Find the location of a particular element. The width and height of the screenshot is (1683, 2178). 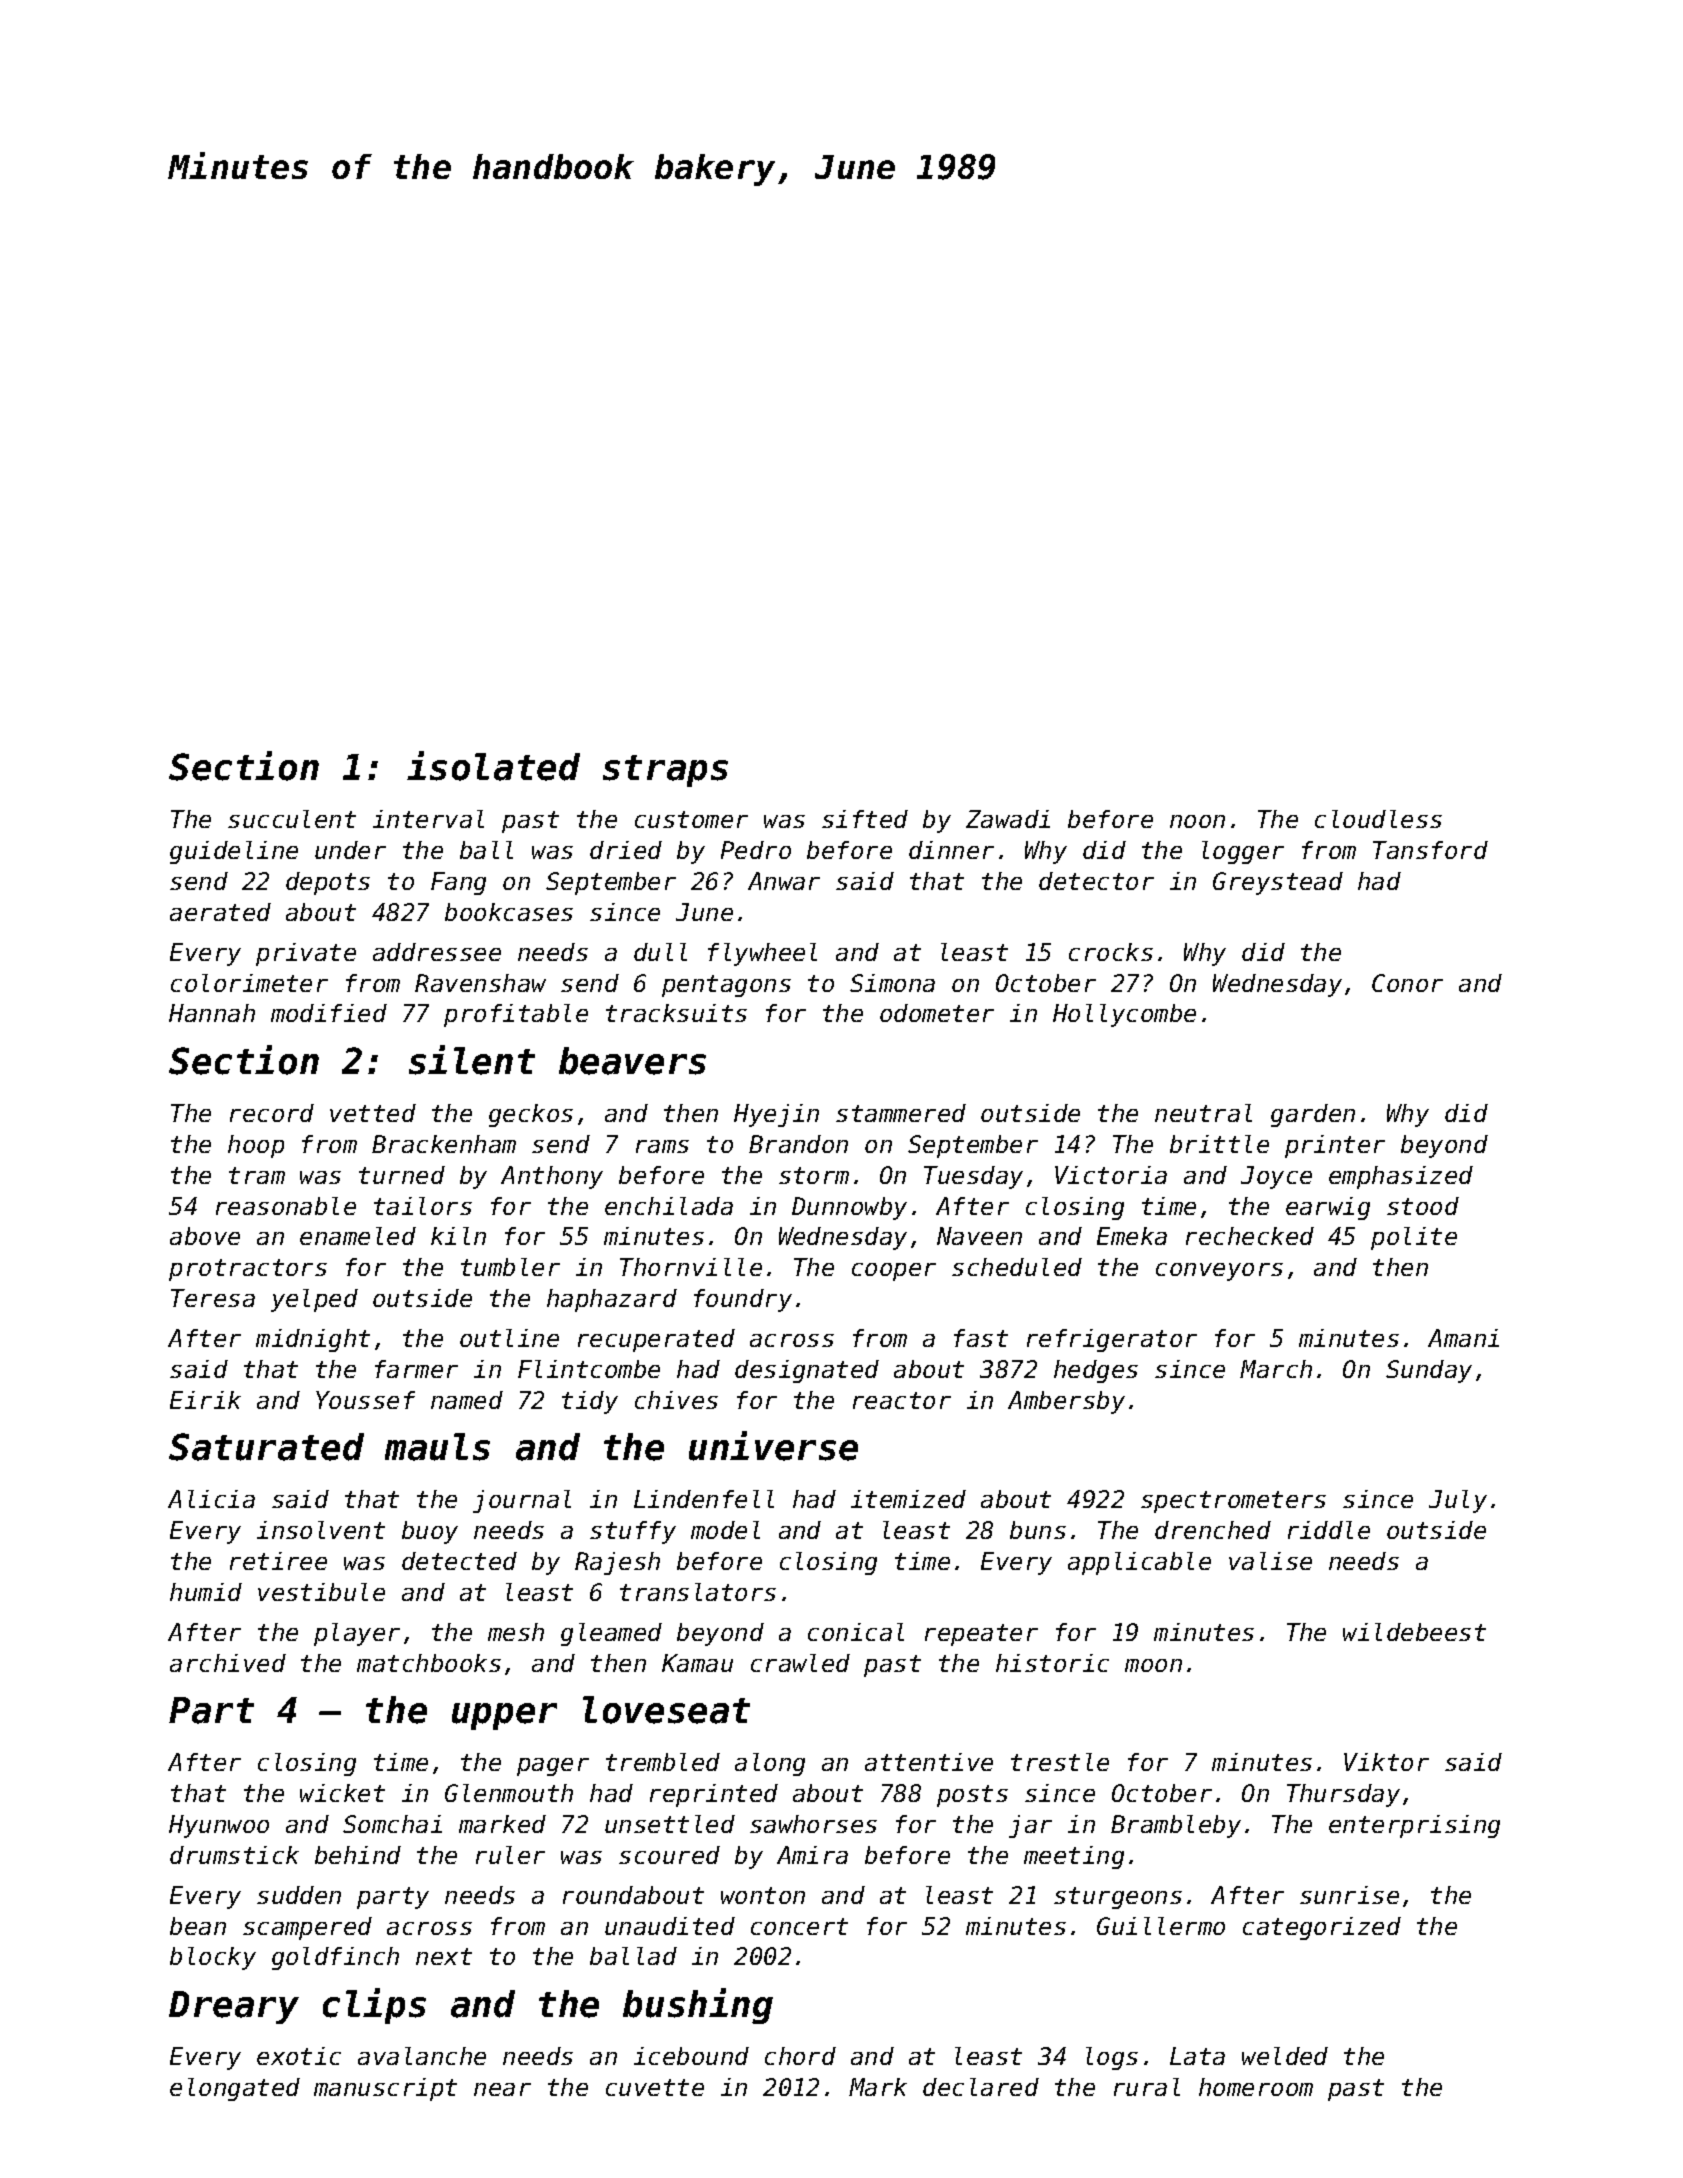

Amani is located at coordinates (1463, 1338).
